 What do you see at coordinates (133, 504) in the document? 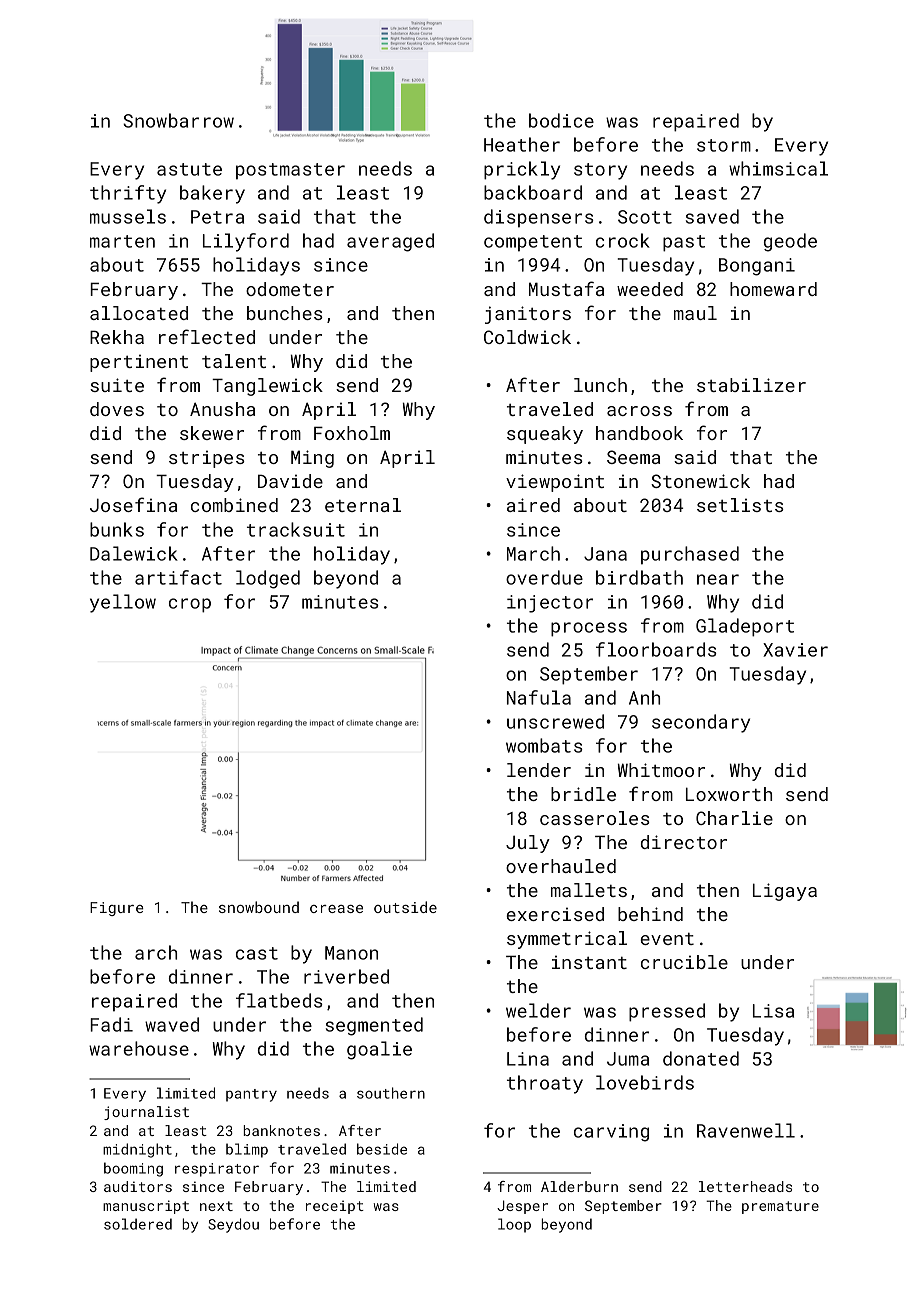
I see `Josefina` at bounding box center [133, 504].
